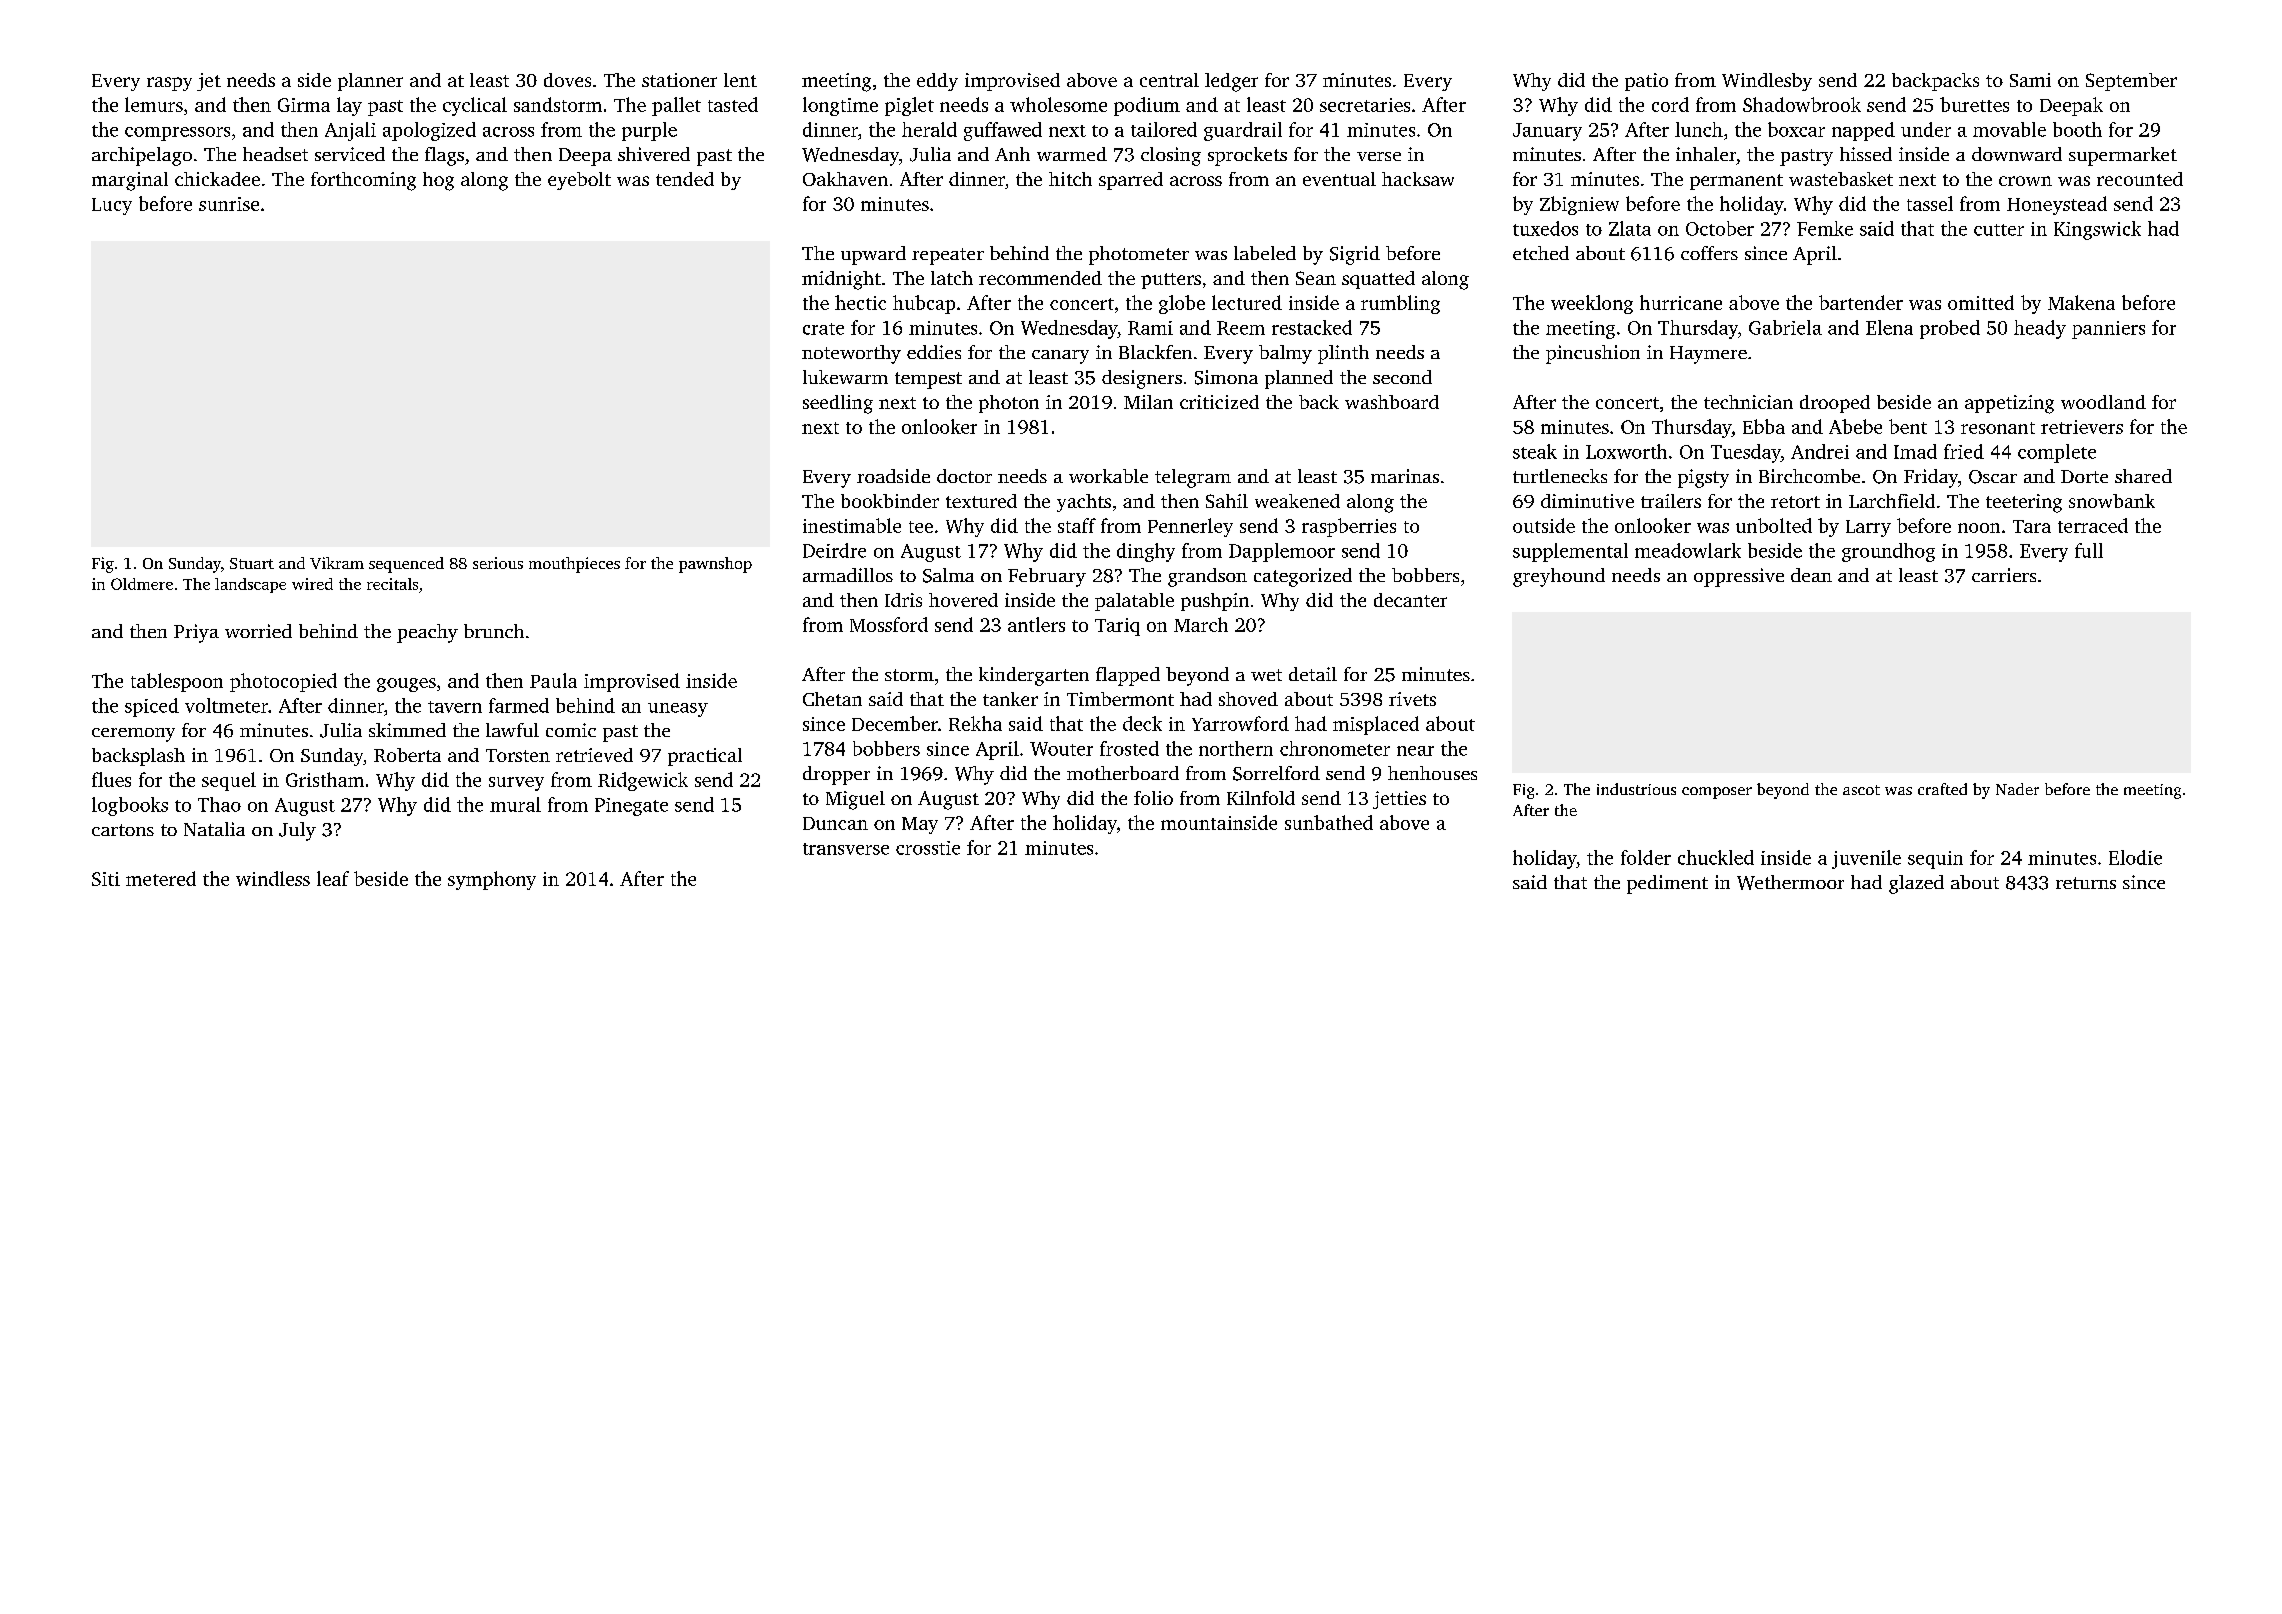  What do you see at coordinates (112, 206) in the screenshot?
I see `Lucy` at bounding box center [112, 206].
